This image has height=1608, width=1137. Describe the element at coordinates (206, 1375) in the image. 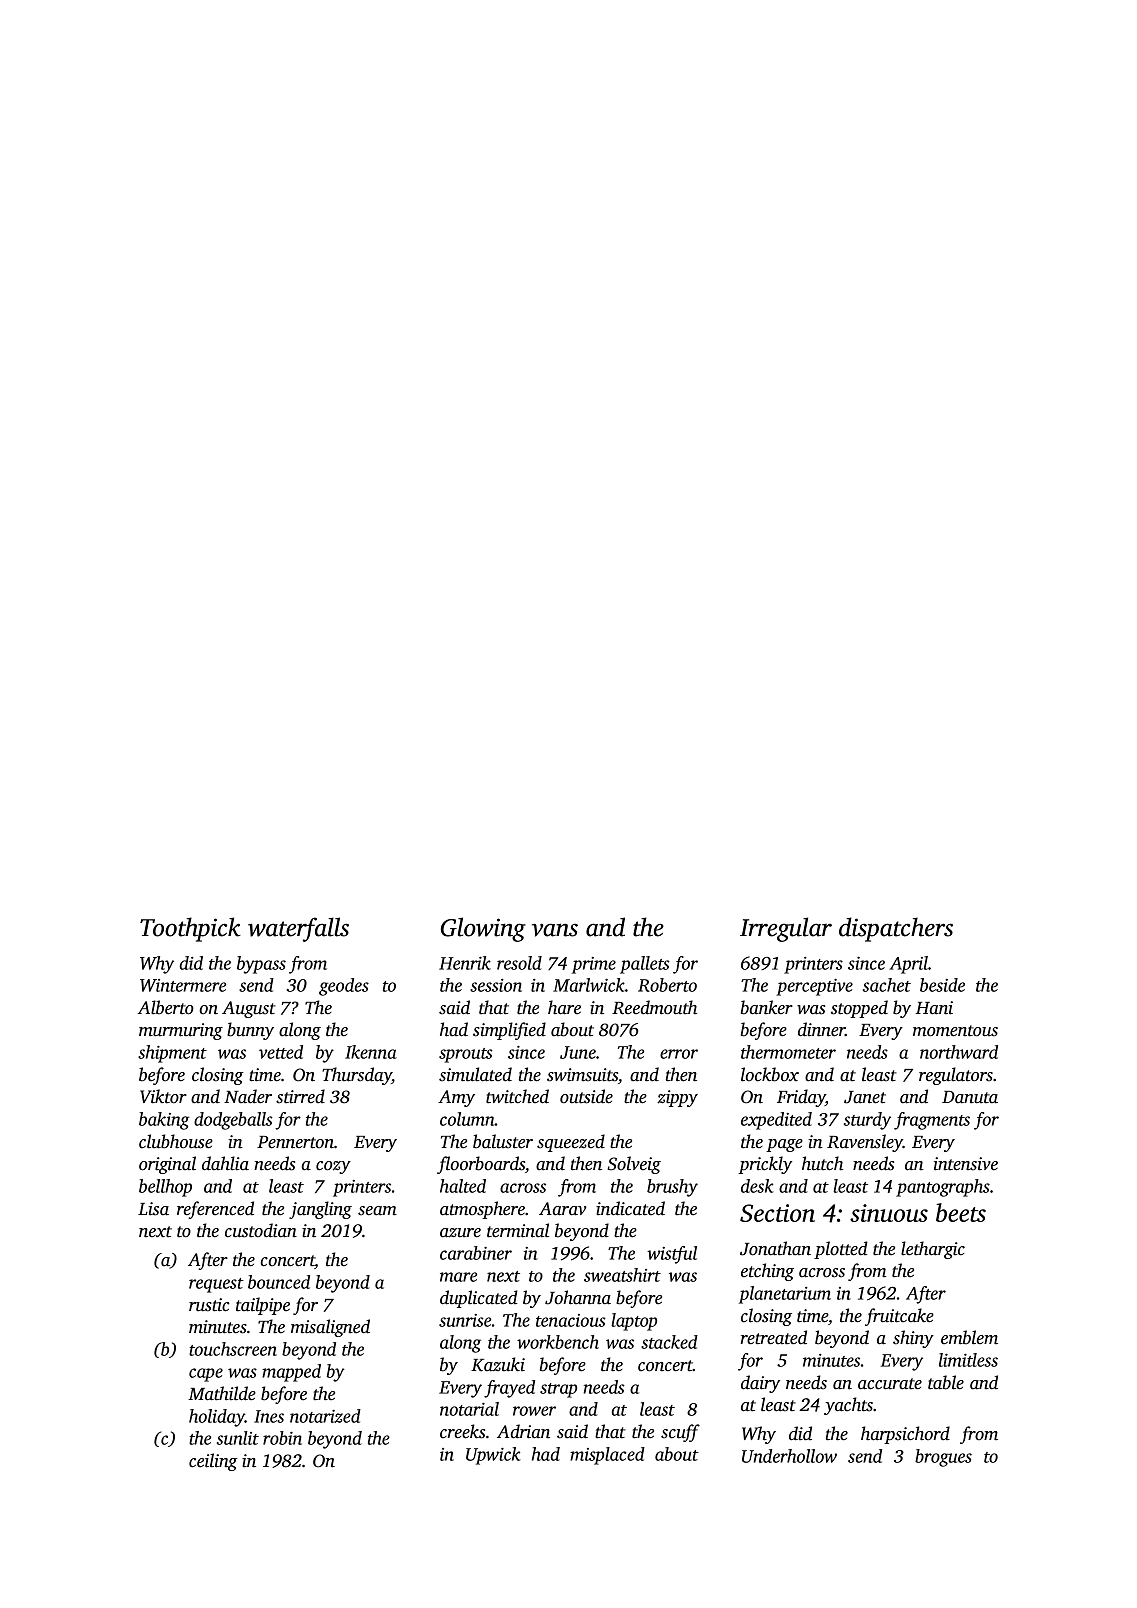

I see `cape` at that location.
